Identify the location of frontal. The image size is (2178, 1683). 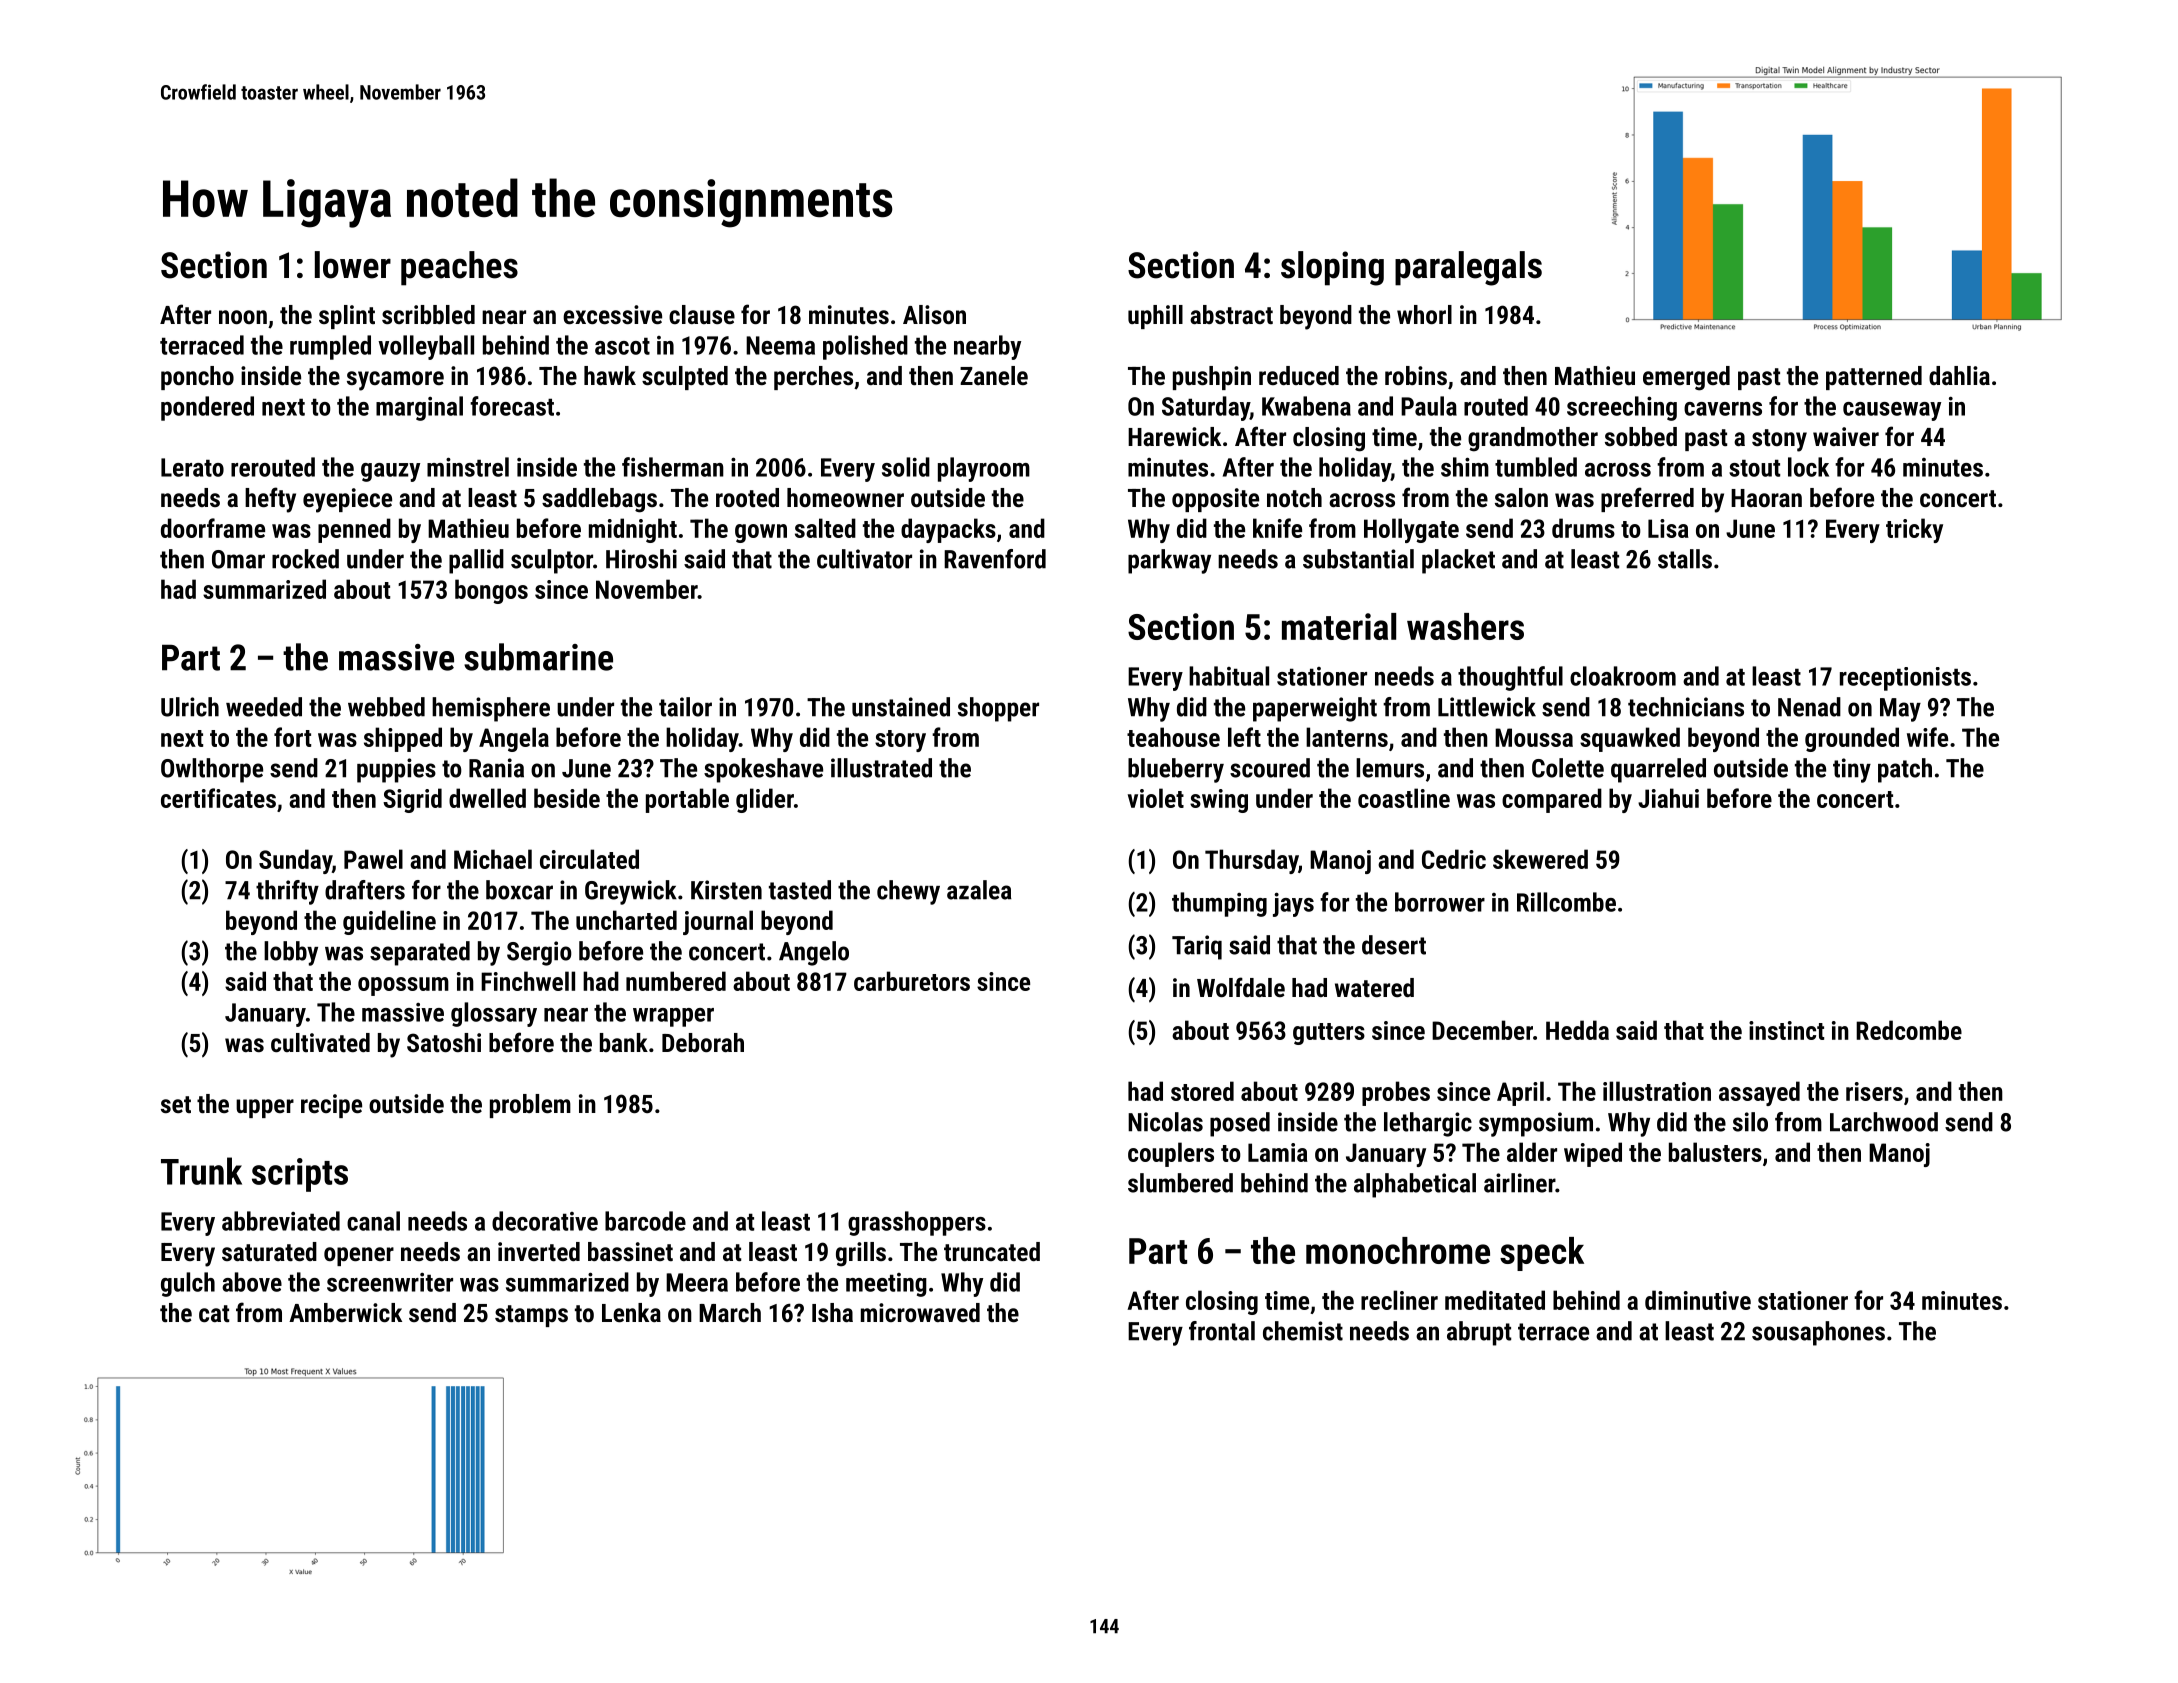
(1222, 1331).
